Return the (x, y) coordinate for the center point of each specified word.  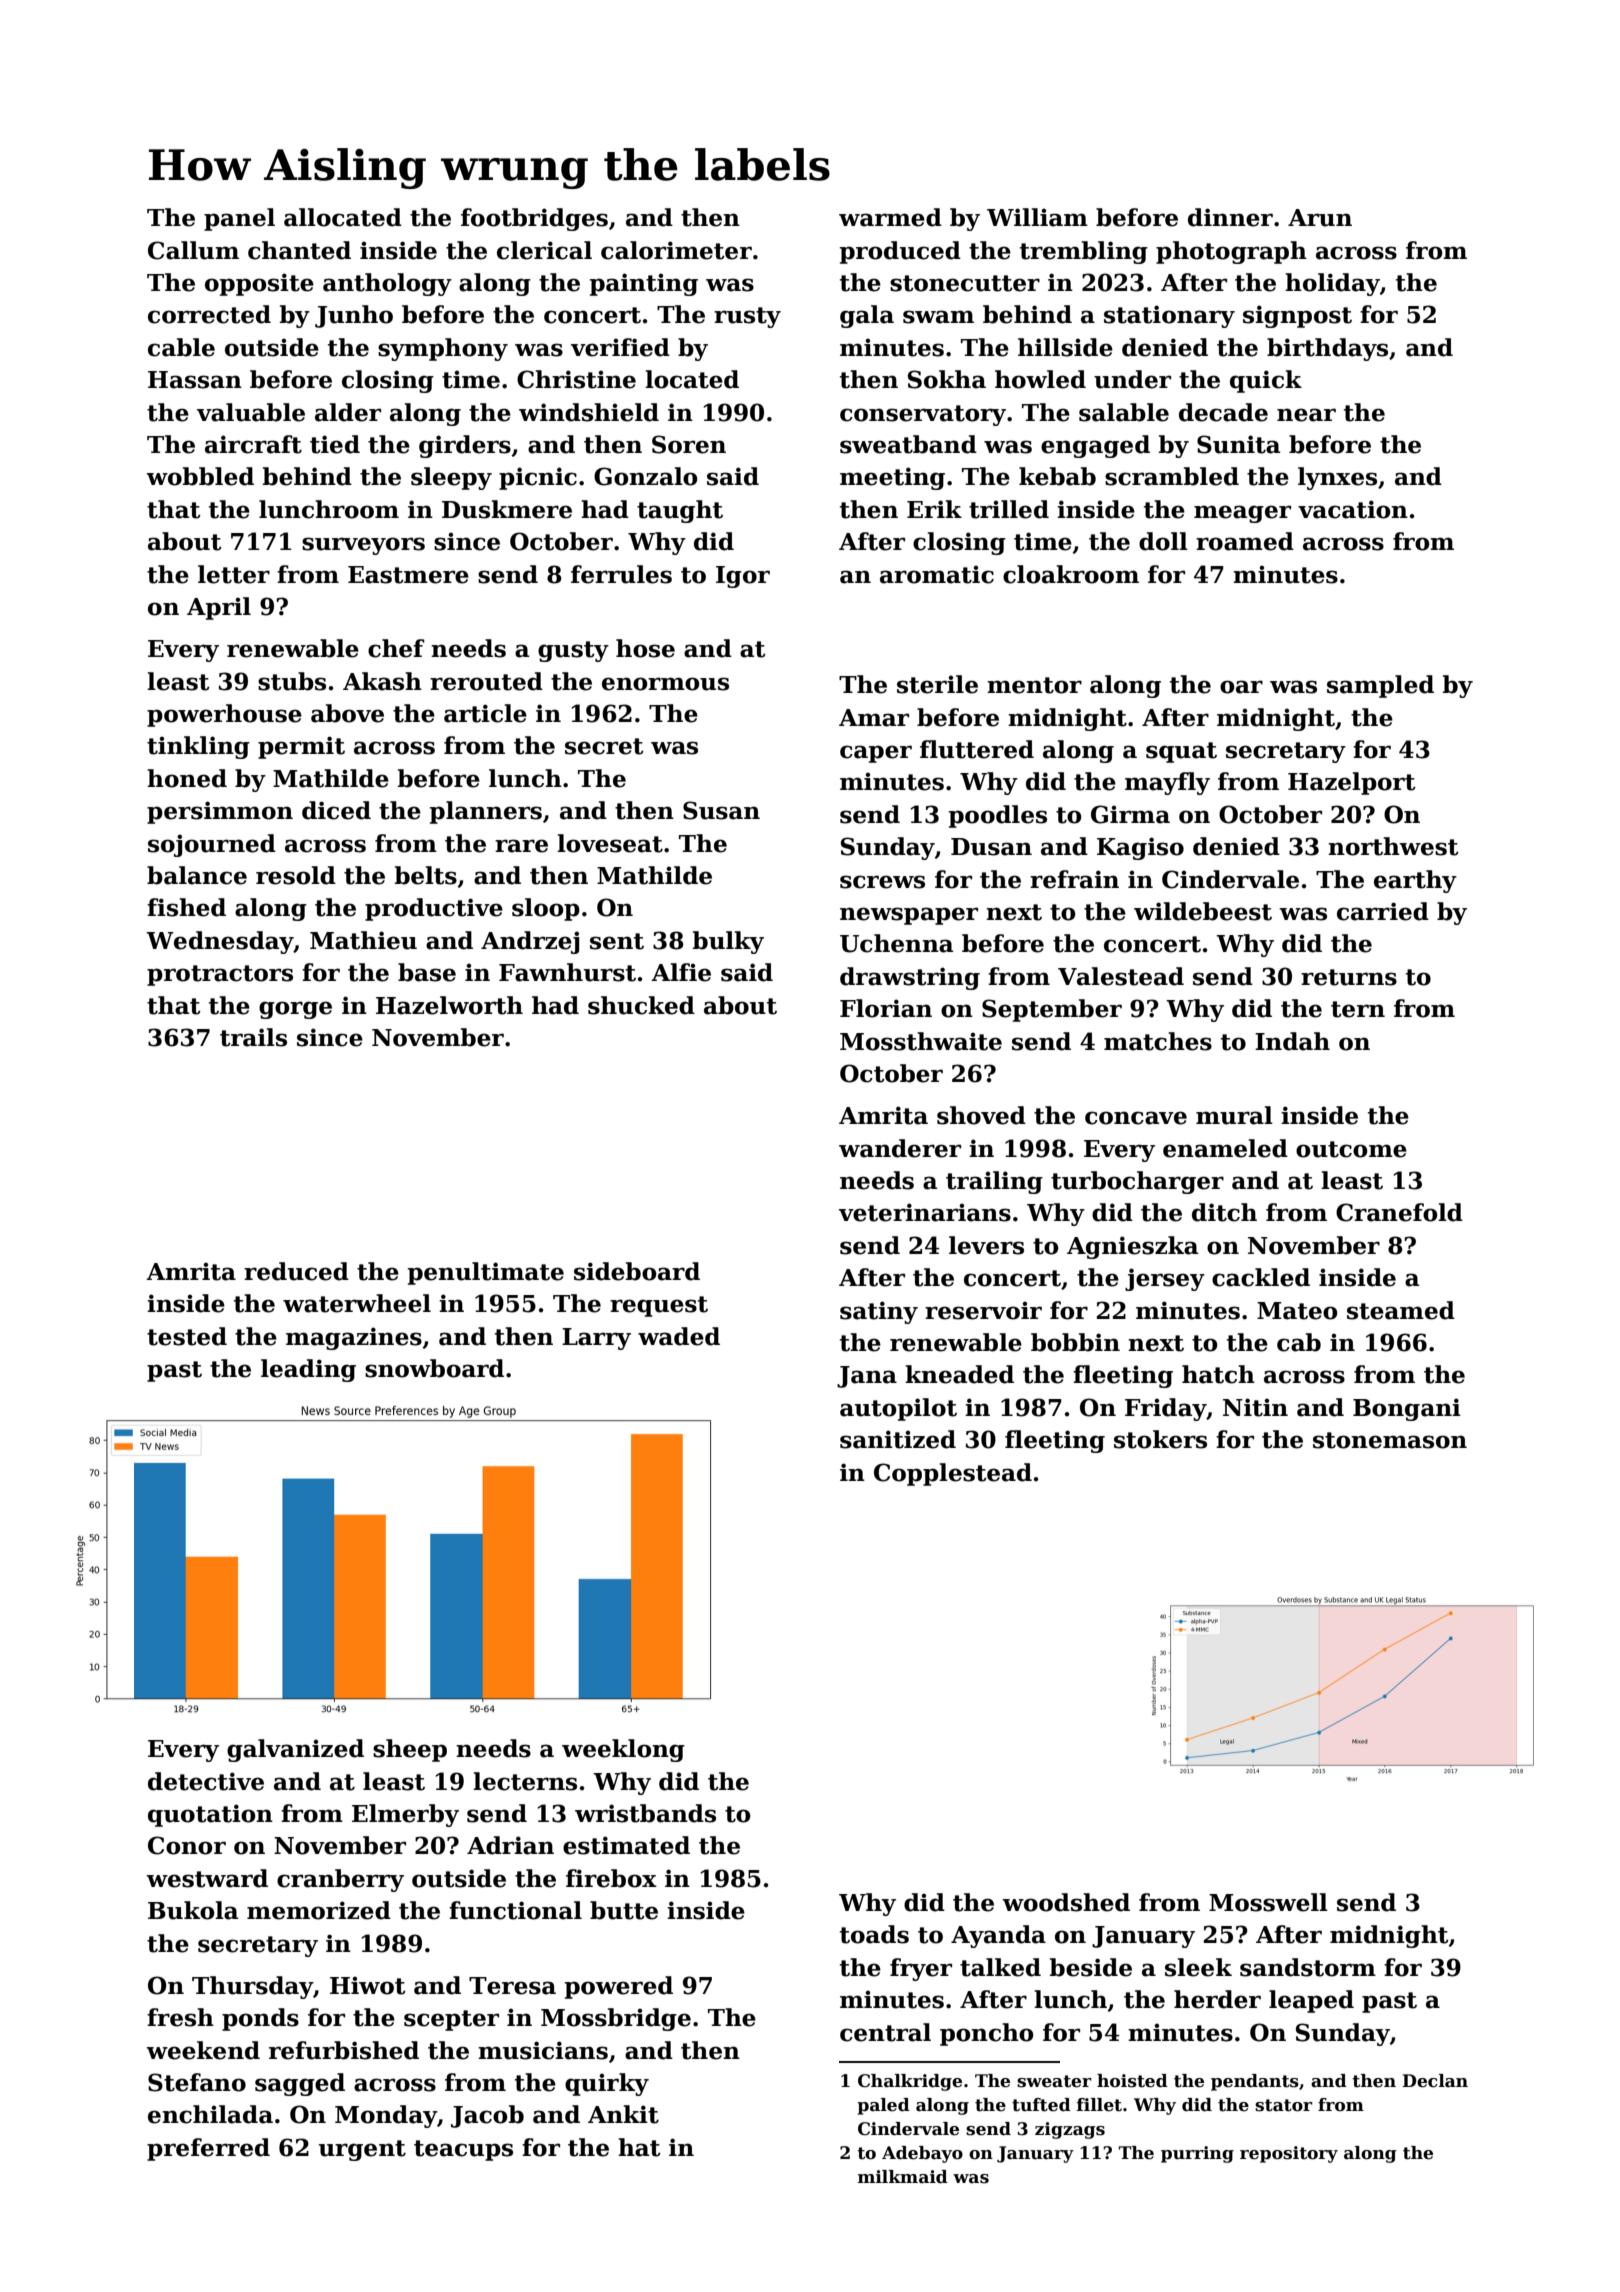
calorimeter (676, 250)
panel (239, 219)
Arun (1320, 218)
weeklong (623, 1750)
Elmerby (405, 1815)
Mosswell (1268, 1902)
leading (308, 1370)
